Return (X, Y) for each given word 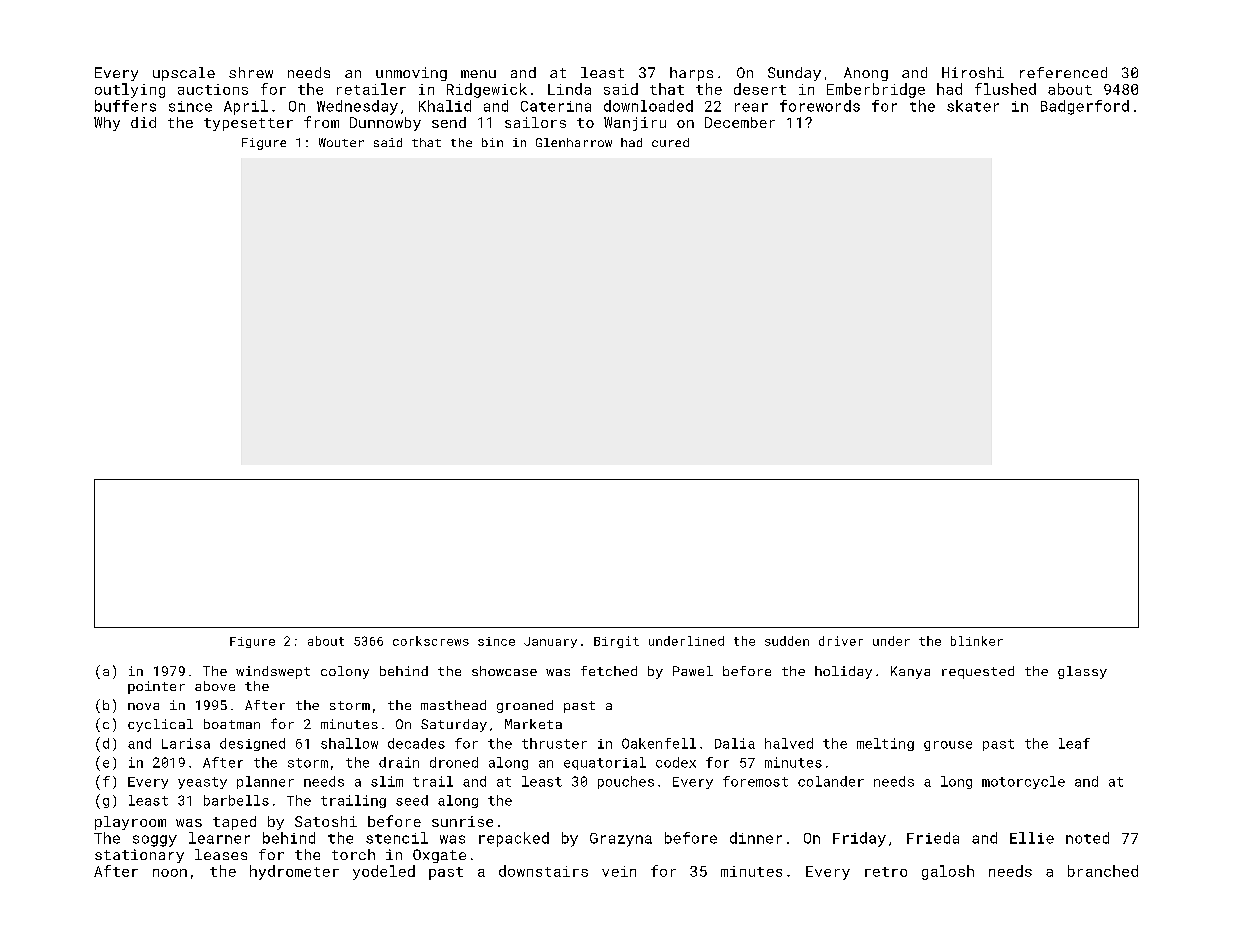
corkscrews (431, 641)
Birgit (616, 642)
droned (454, 762)
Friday (859, 839)
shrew (251, 72)
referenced (1063, 72)
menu (478, 74)
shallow (349, 743)
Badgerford (1085, 107)
